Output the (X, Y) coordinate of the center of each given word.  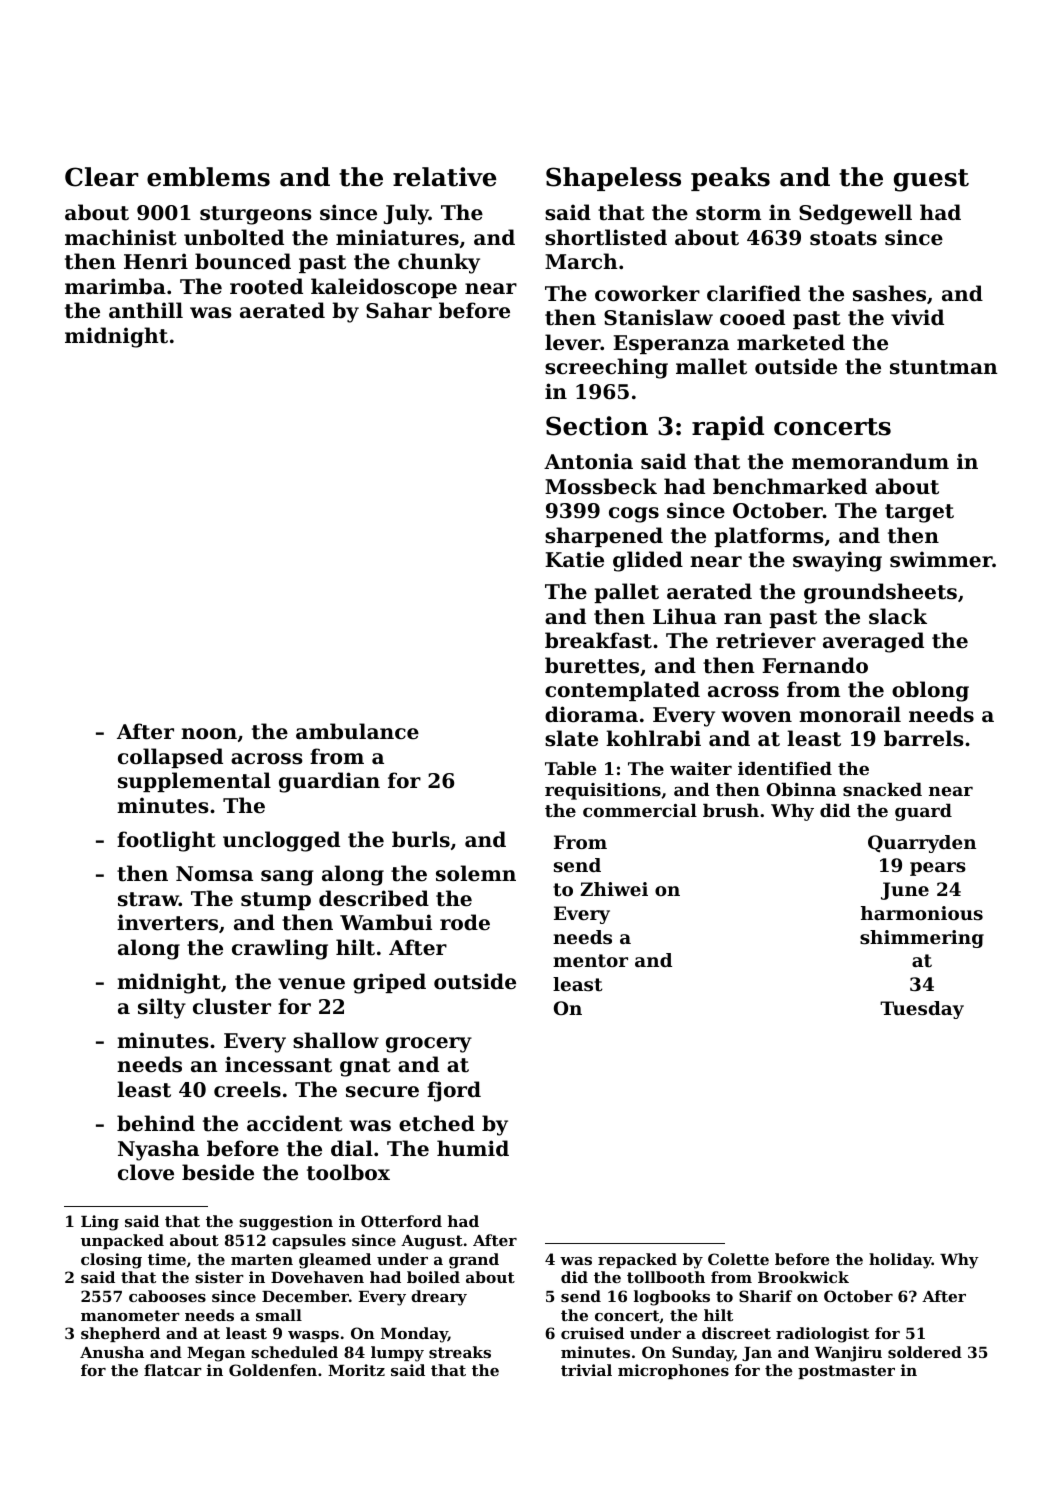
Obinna (801, 789)
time (167, 1259)
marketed (791, 342)
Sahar (399, 310)
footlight (166, 841)
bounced (243, 261)
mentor (590, 960)
